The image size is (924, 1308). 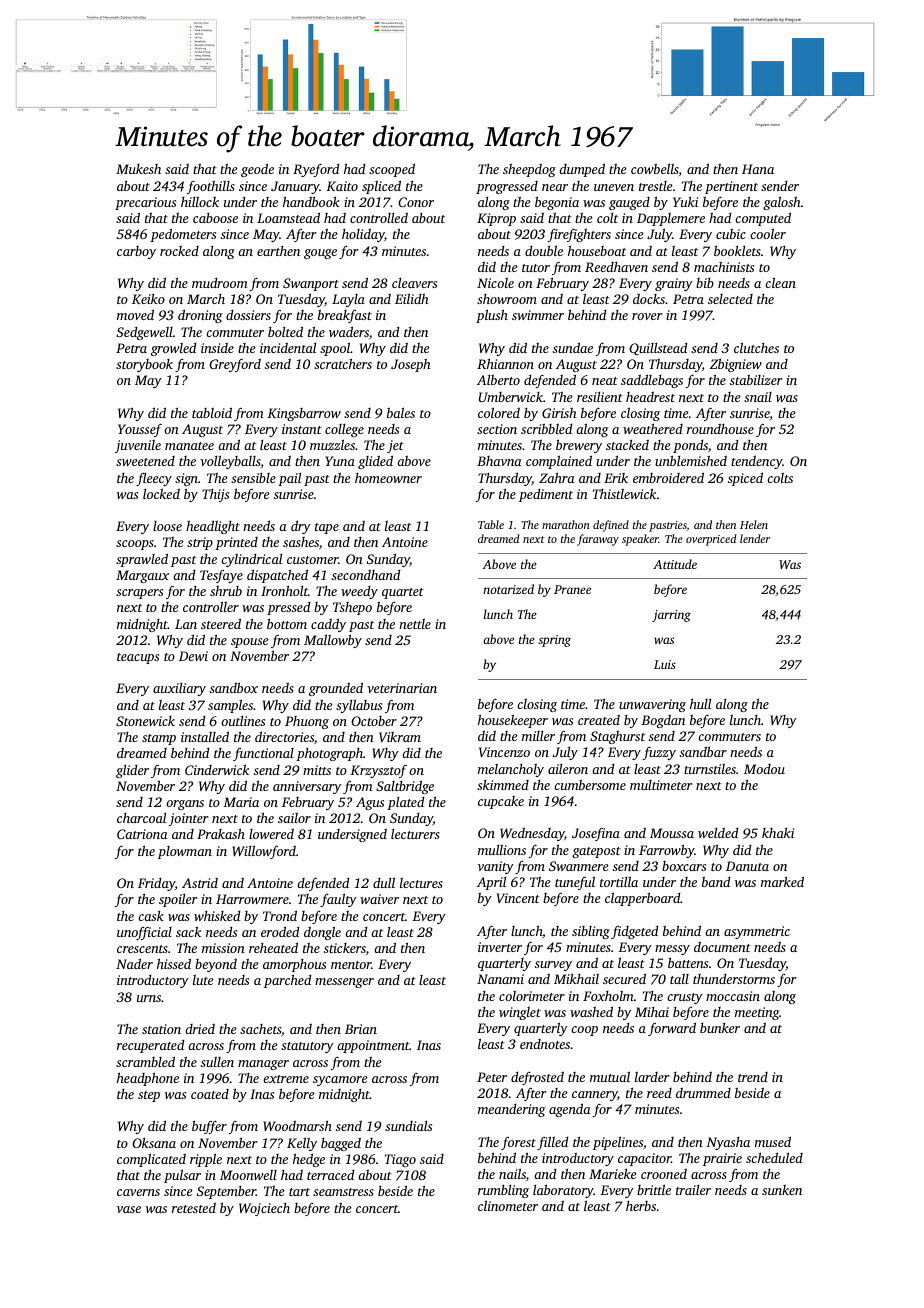 What do you see at coordinates (624, 493) in the screenshot?
I see `Thistlewick` at bounding box center [624, 493].
